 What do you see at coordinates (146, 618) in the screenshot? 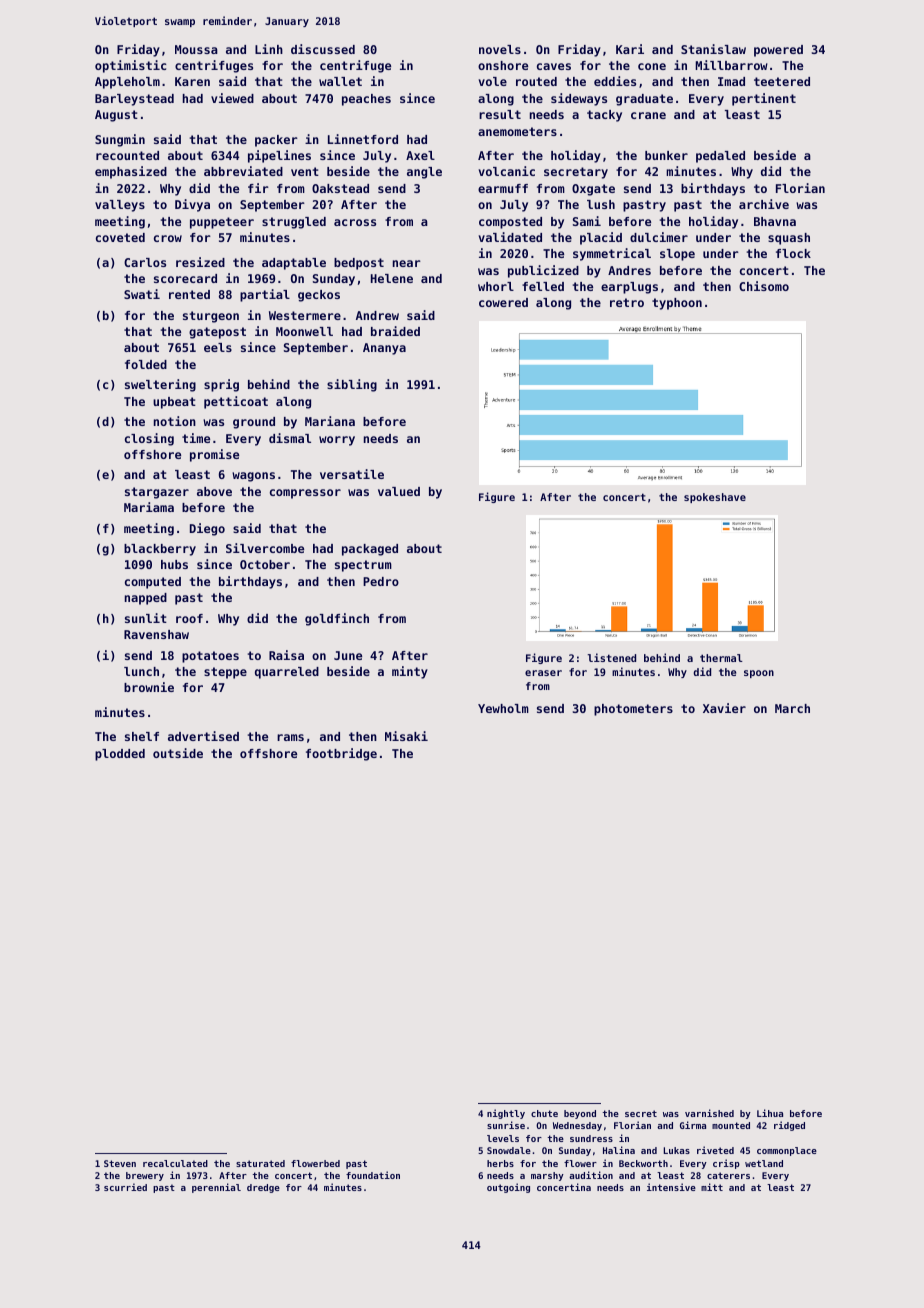
I see `sunlit` at bounding box center [146, 618].
